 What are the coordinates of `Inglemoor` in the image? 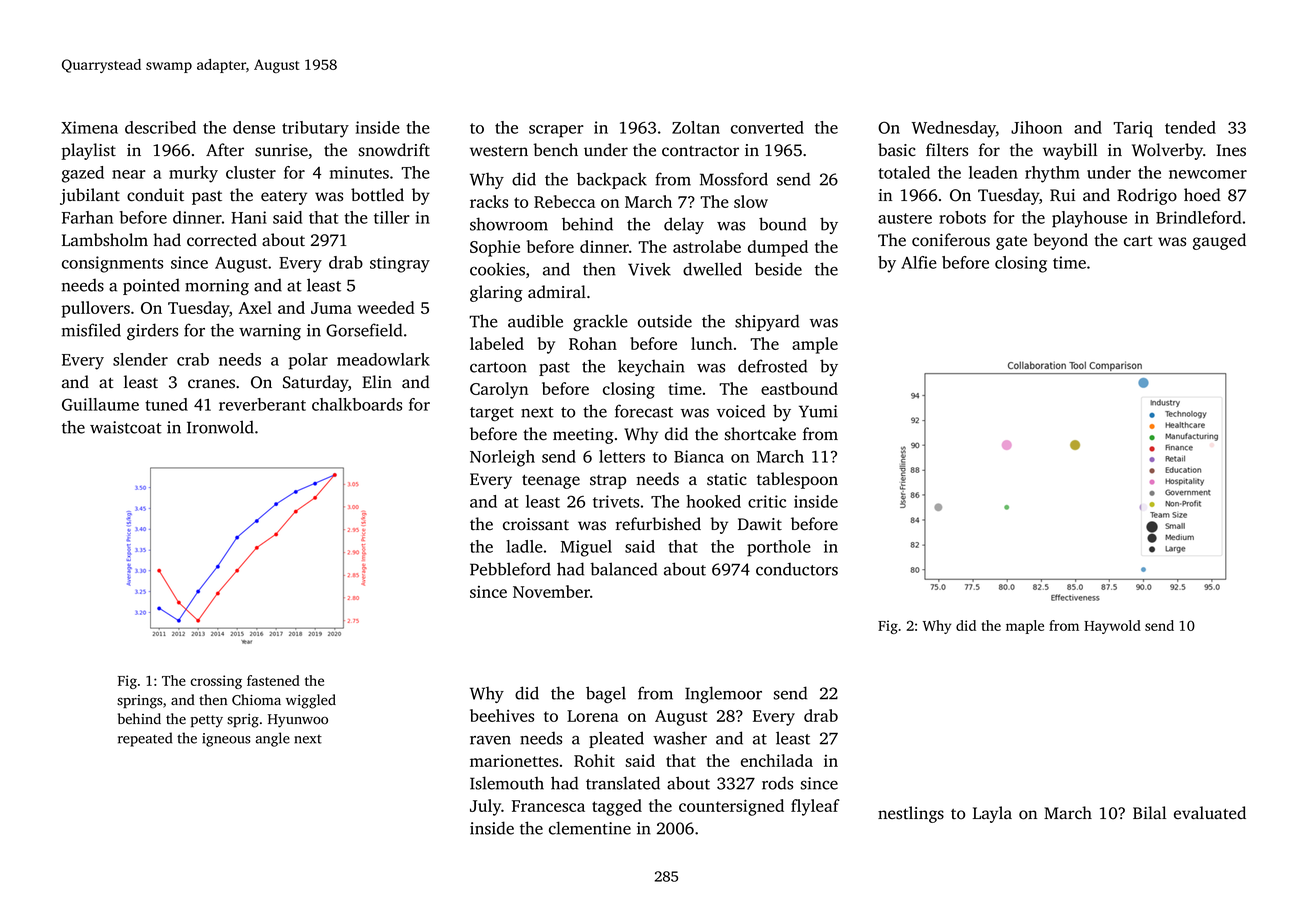 It's located at (723, 694).
